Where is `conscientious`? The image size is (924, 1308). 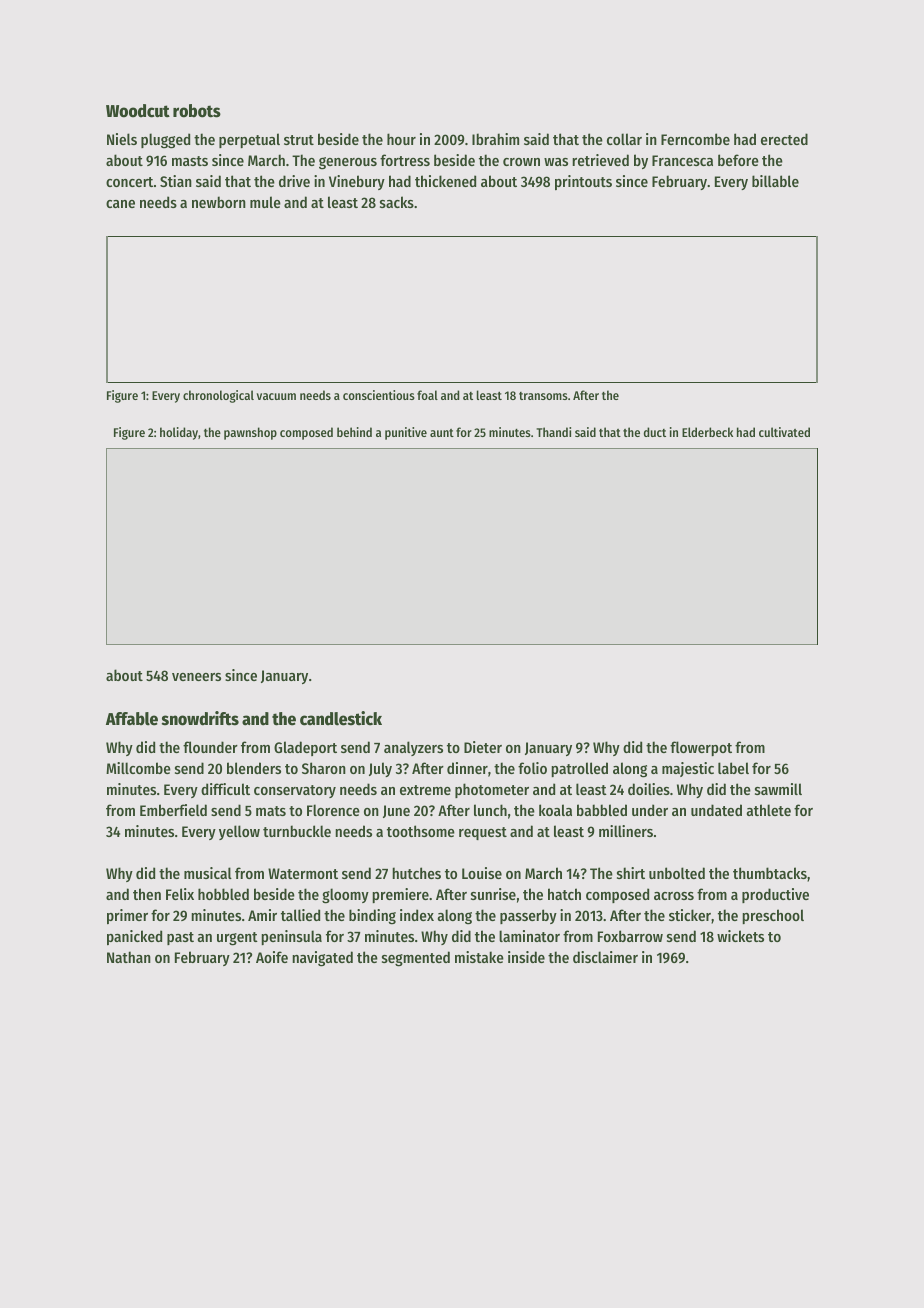 conscientious is located at coordinates (379, 395).
